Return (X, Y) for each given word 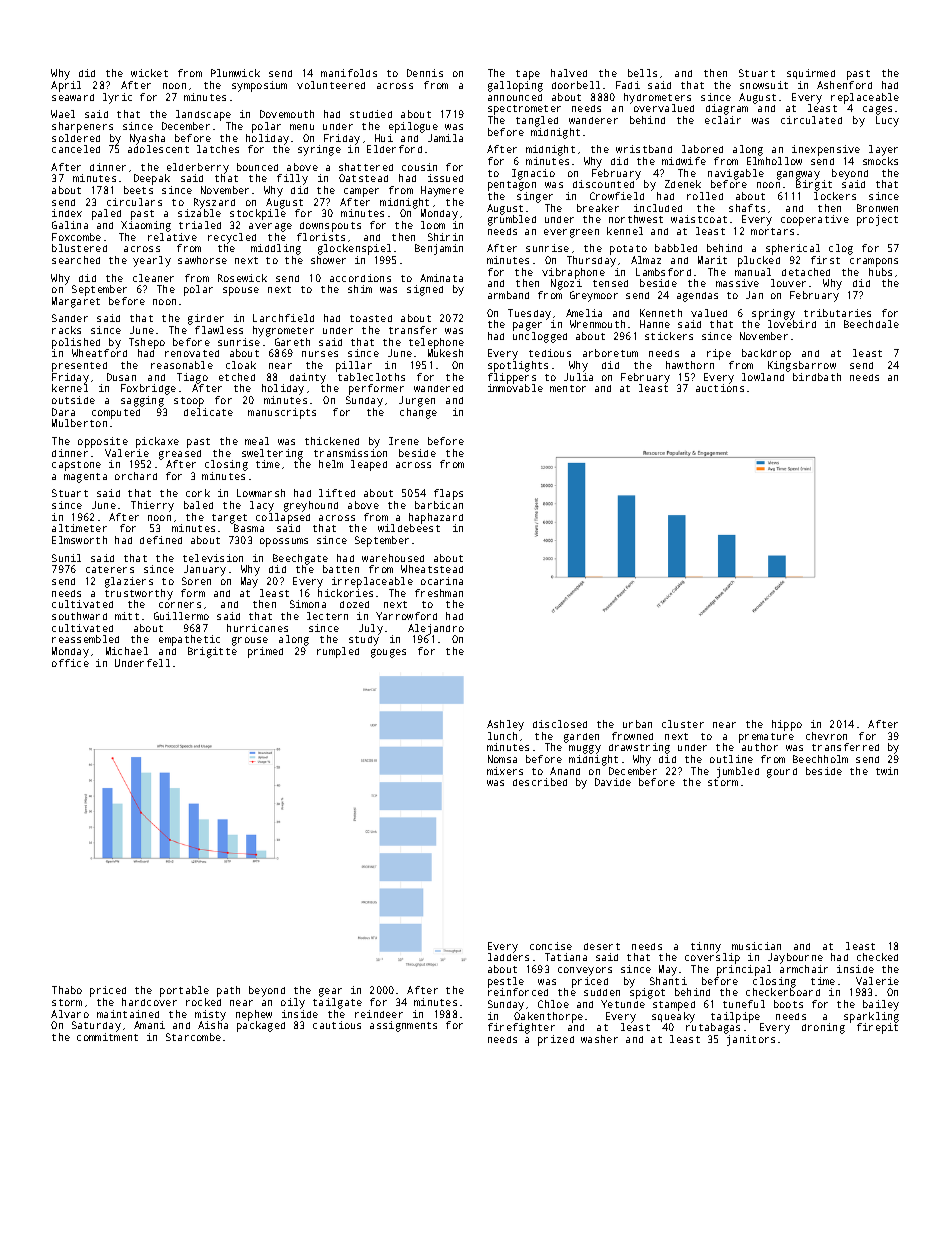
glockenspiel (354, 249)
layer (883, 150)
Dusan (121, 377)
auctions (720, 388)
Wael (63, 114)
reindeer (379, 1014)
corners (180, 605)
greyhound (311, 506)
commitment (107, 1037)
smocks (880, 161)
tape (528, 75)
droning (823, 1028)
